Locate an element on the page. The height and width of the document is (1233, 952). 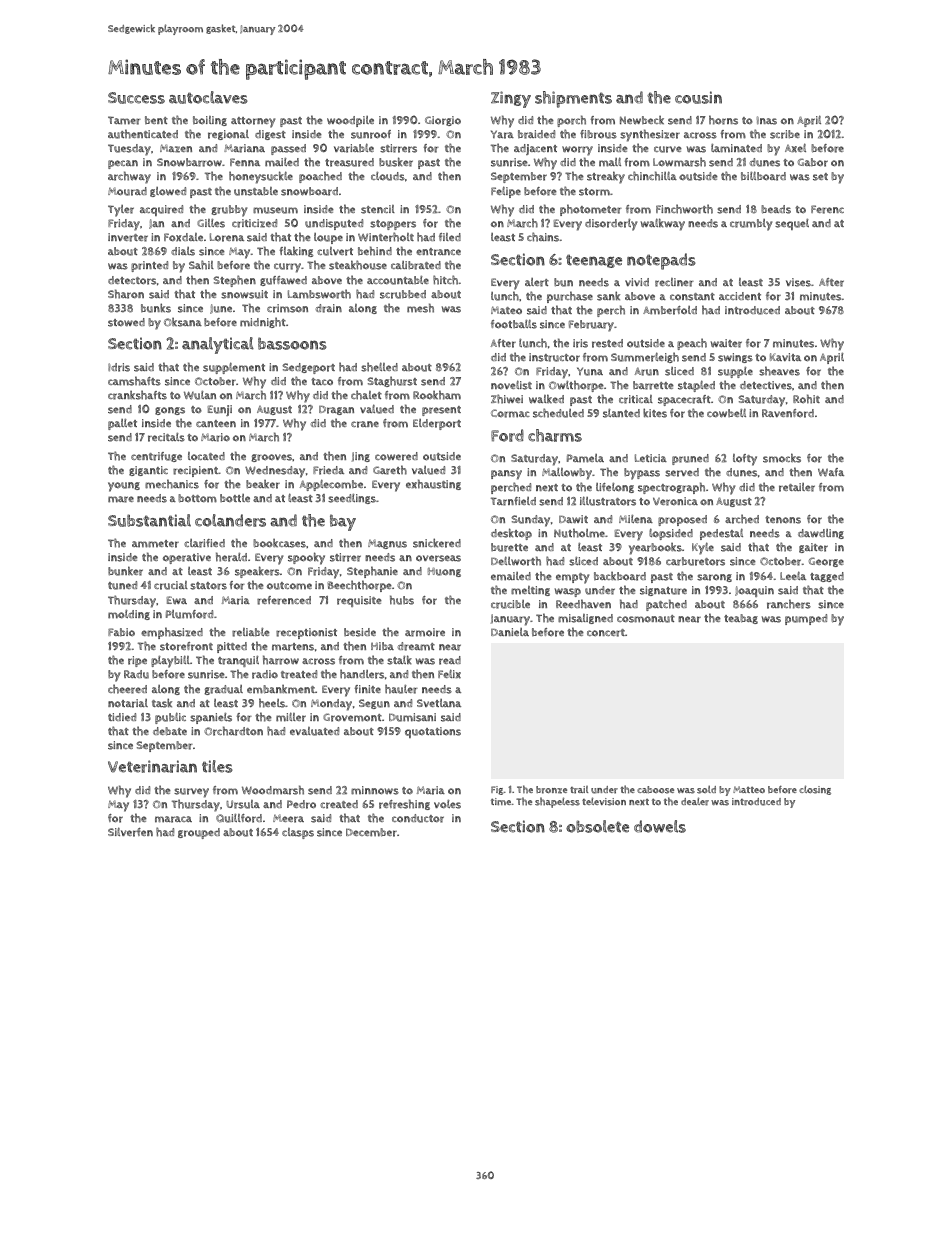
concert is located at coordinates (606, 633).
